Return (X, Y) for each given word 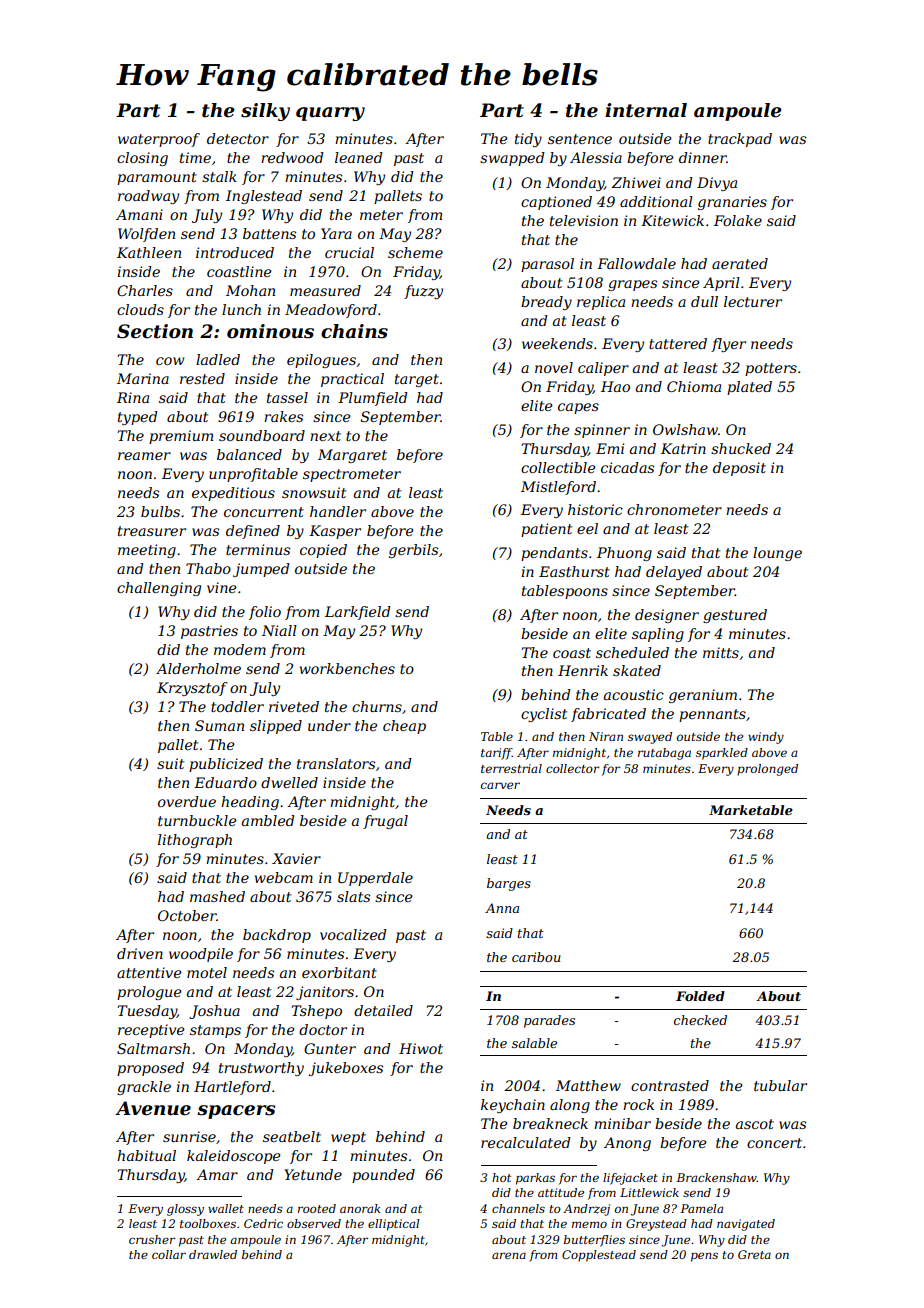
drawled (213, 1254)
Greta (754, 1254)
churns (377, 706)
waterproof (159, 140)
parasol (547, 265)
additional (656, 201)
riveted (294, 706)
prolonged (767, 770)
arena (509, 1255)
